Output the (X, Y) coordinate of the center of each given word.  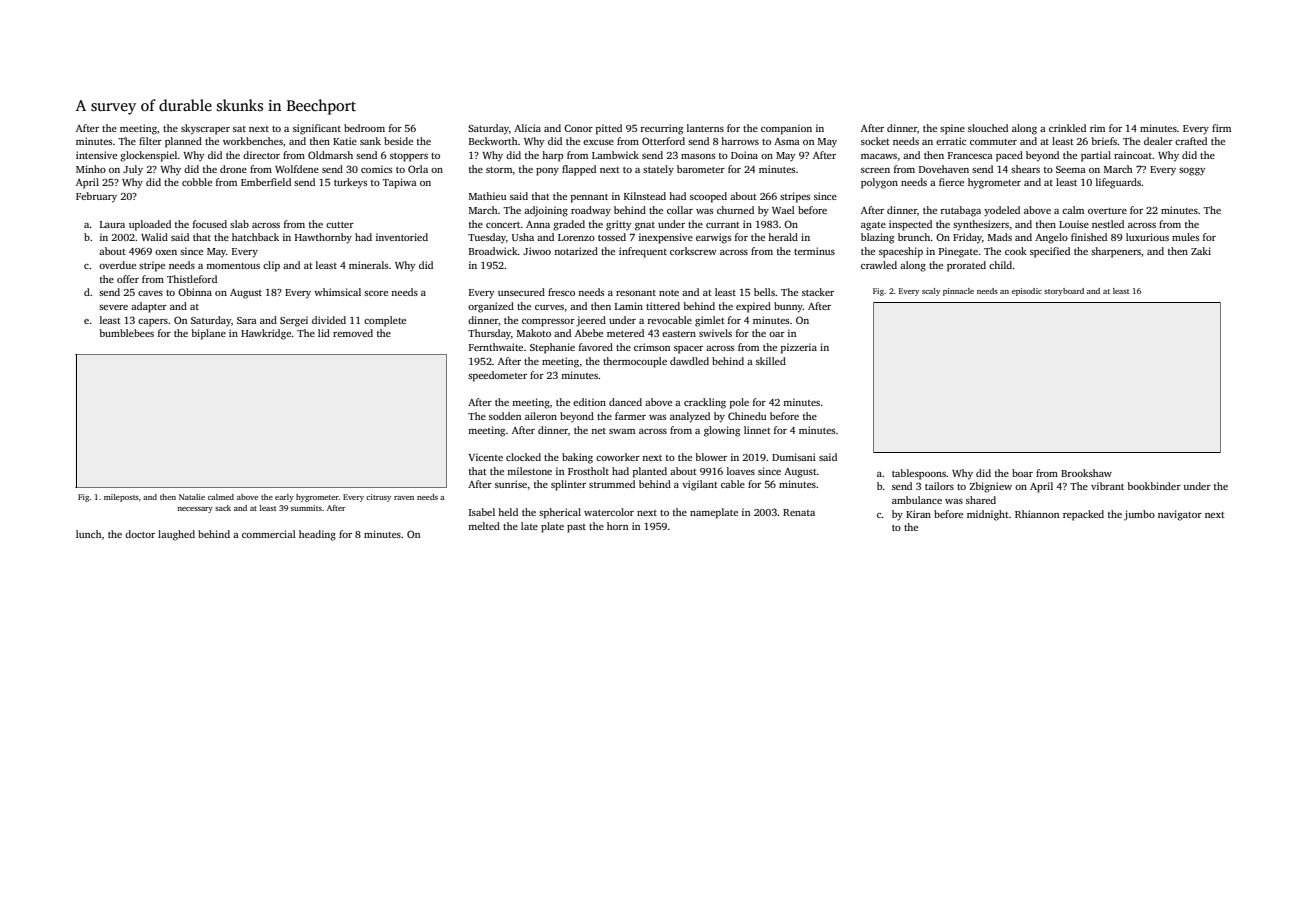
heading (317, 535)
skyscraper (205, 129)
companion (786, 129)
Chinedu (747, 416)
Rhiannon (1037, 514)
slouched (988, 128)
